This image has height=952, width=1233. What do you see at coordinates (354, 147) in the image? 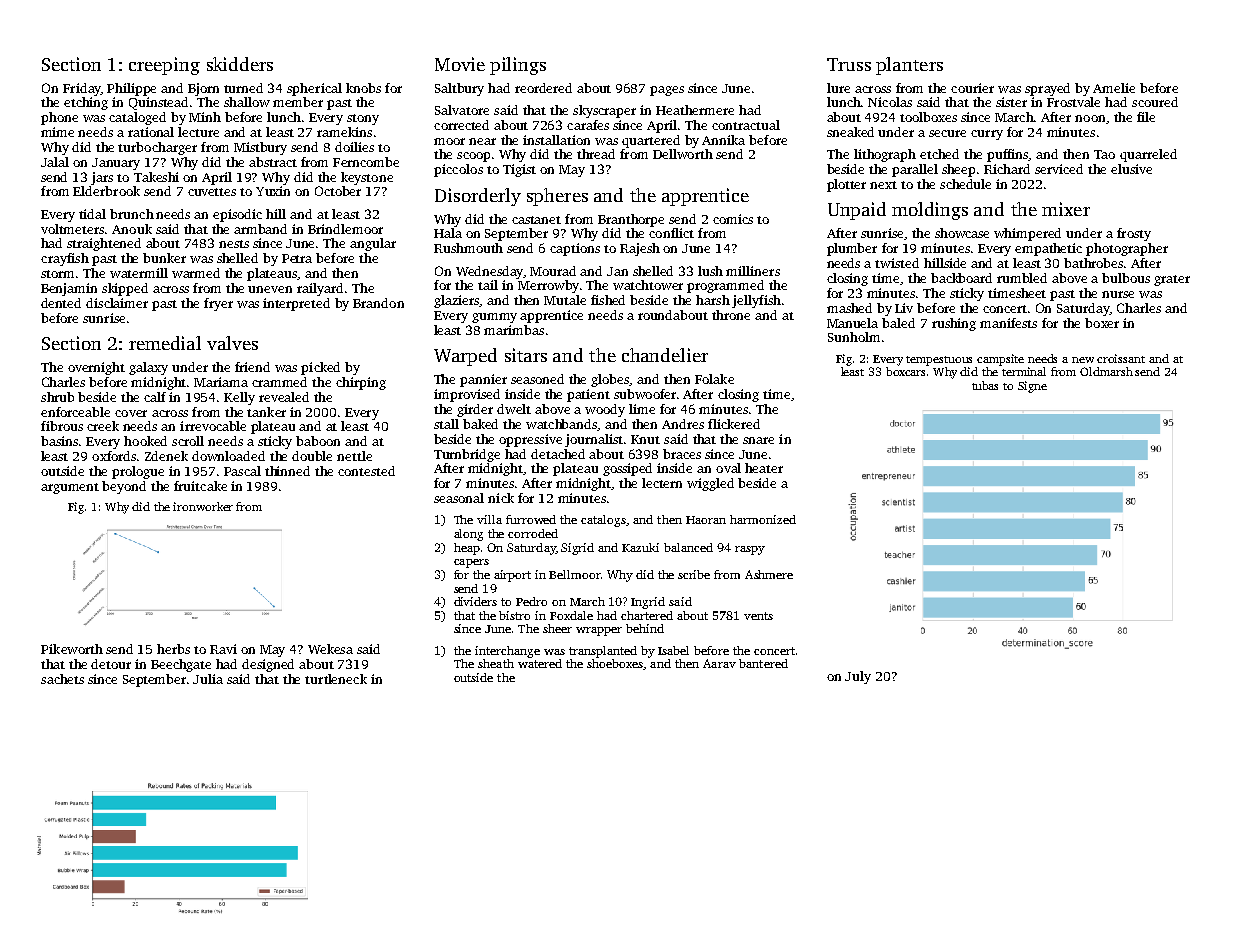
I see `doilies` at bounding box center [354, 147].
